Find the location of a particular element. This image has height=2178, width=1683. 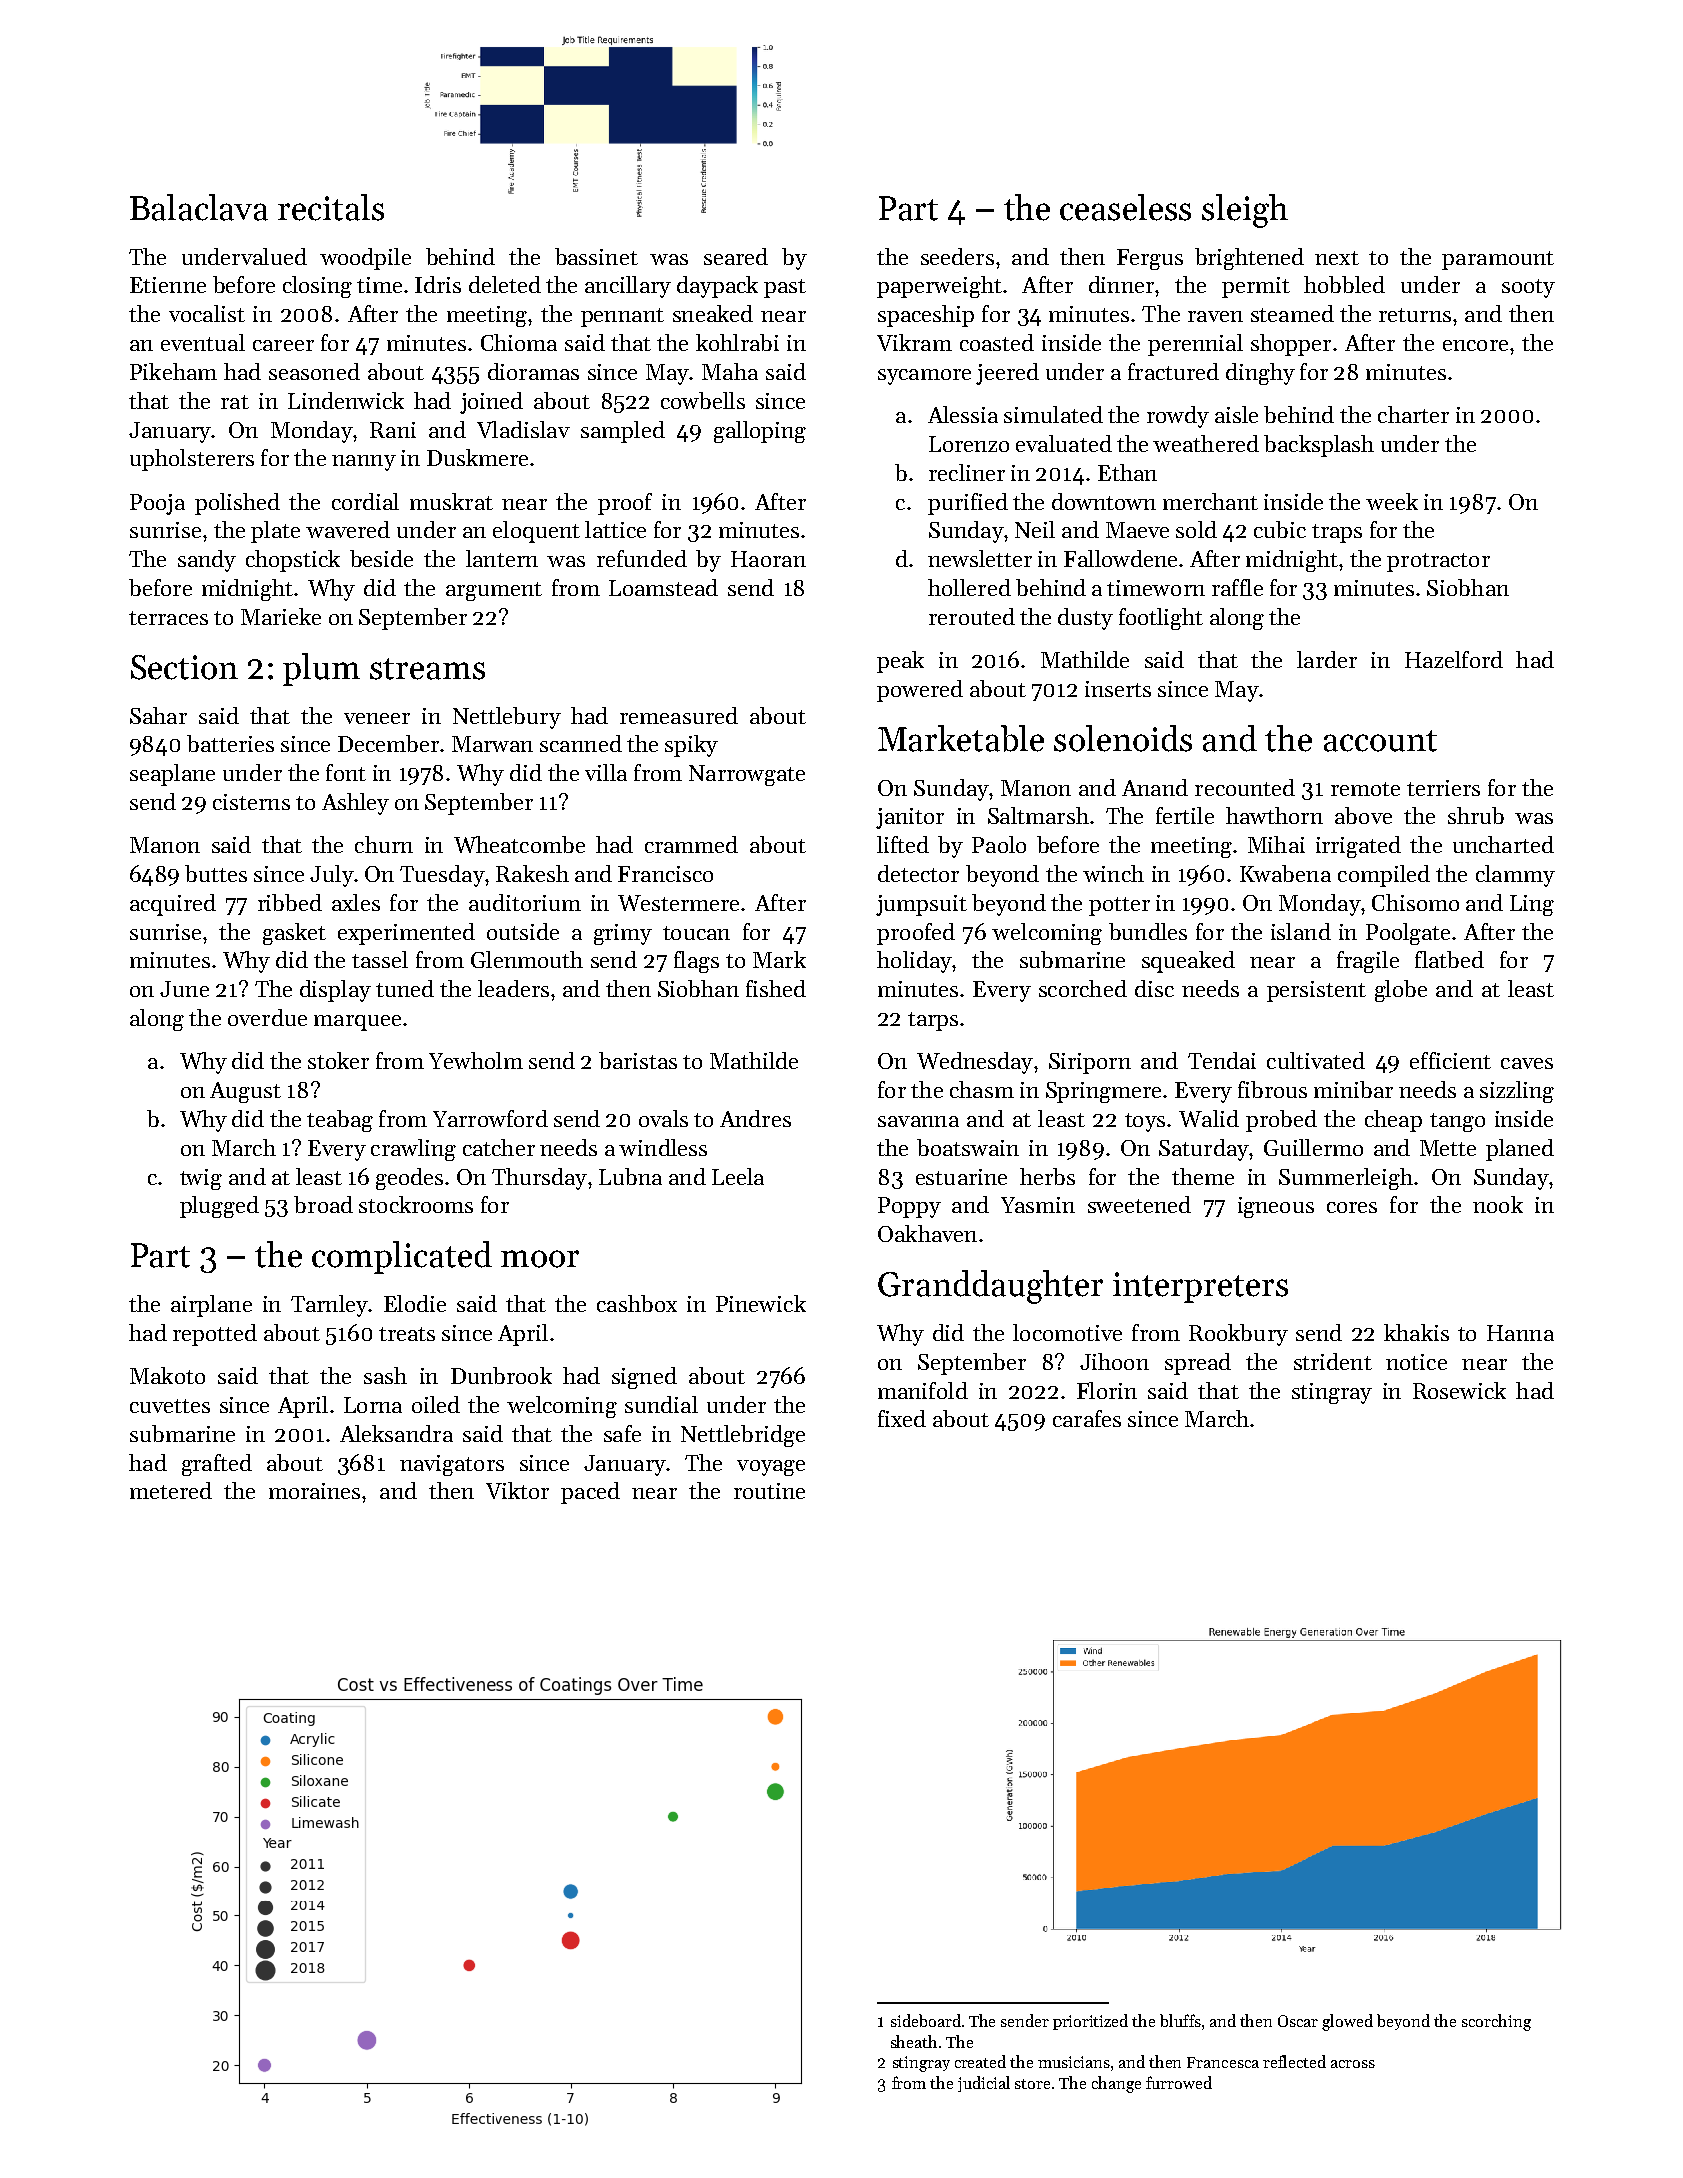

sheath is located at coordinates (914, 2041).
